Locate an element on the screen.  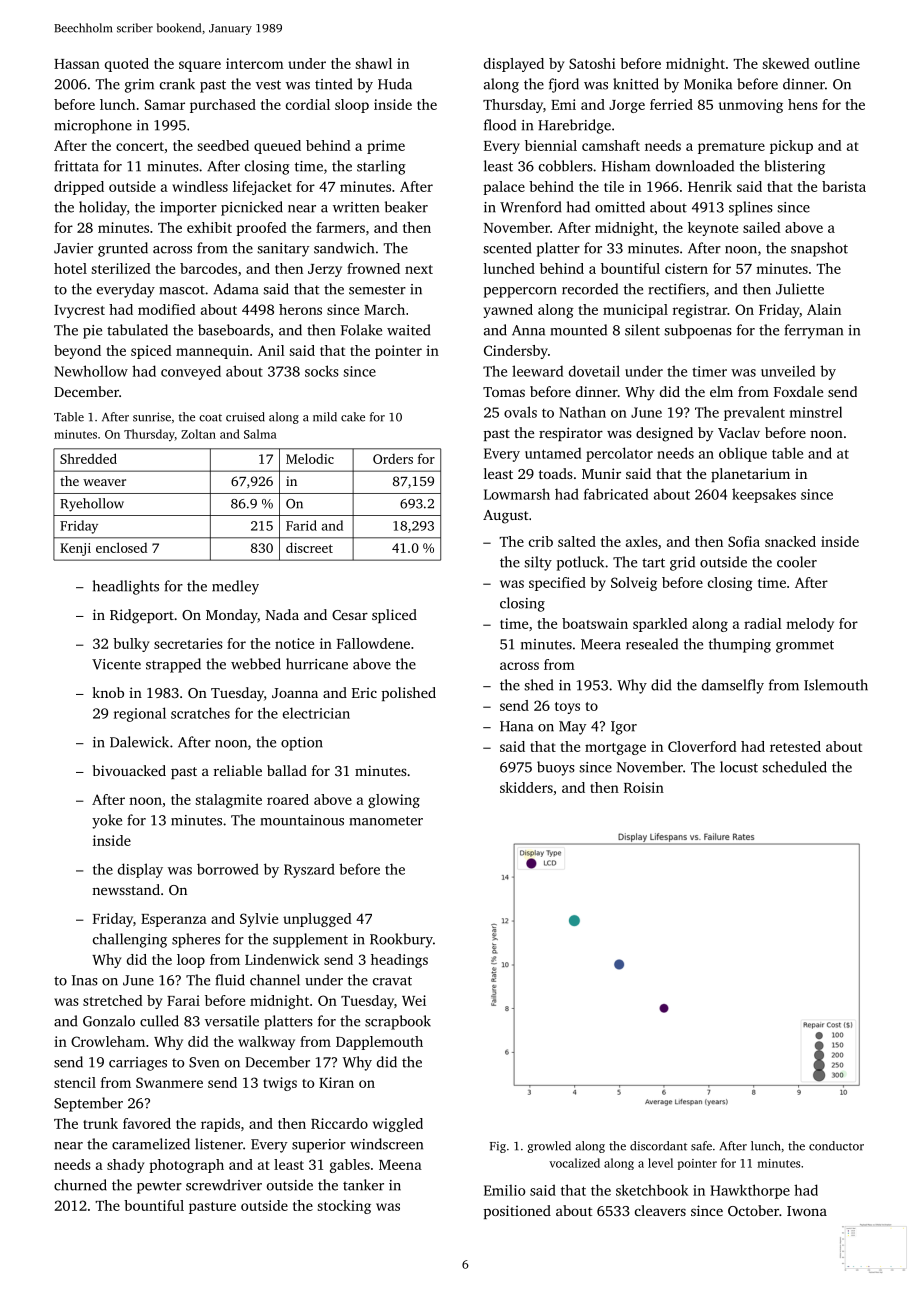
pewter is located at coordinates (159, 1187).
